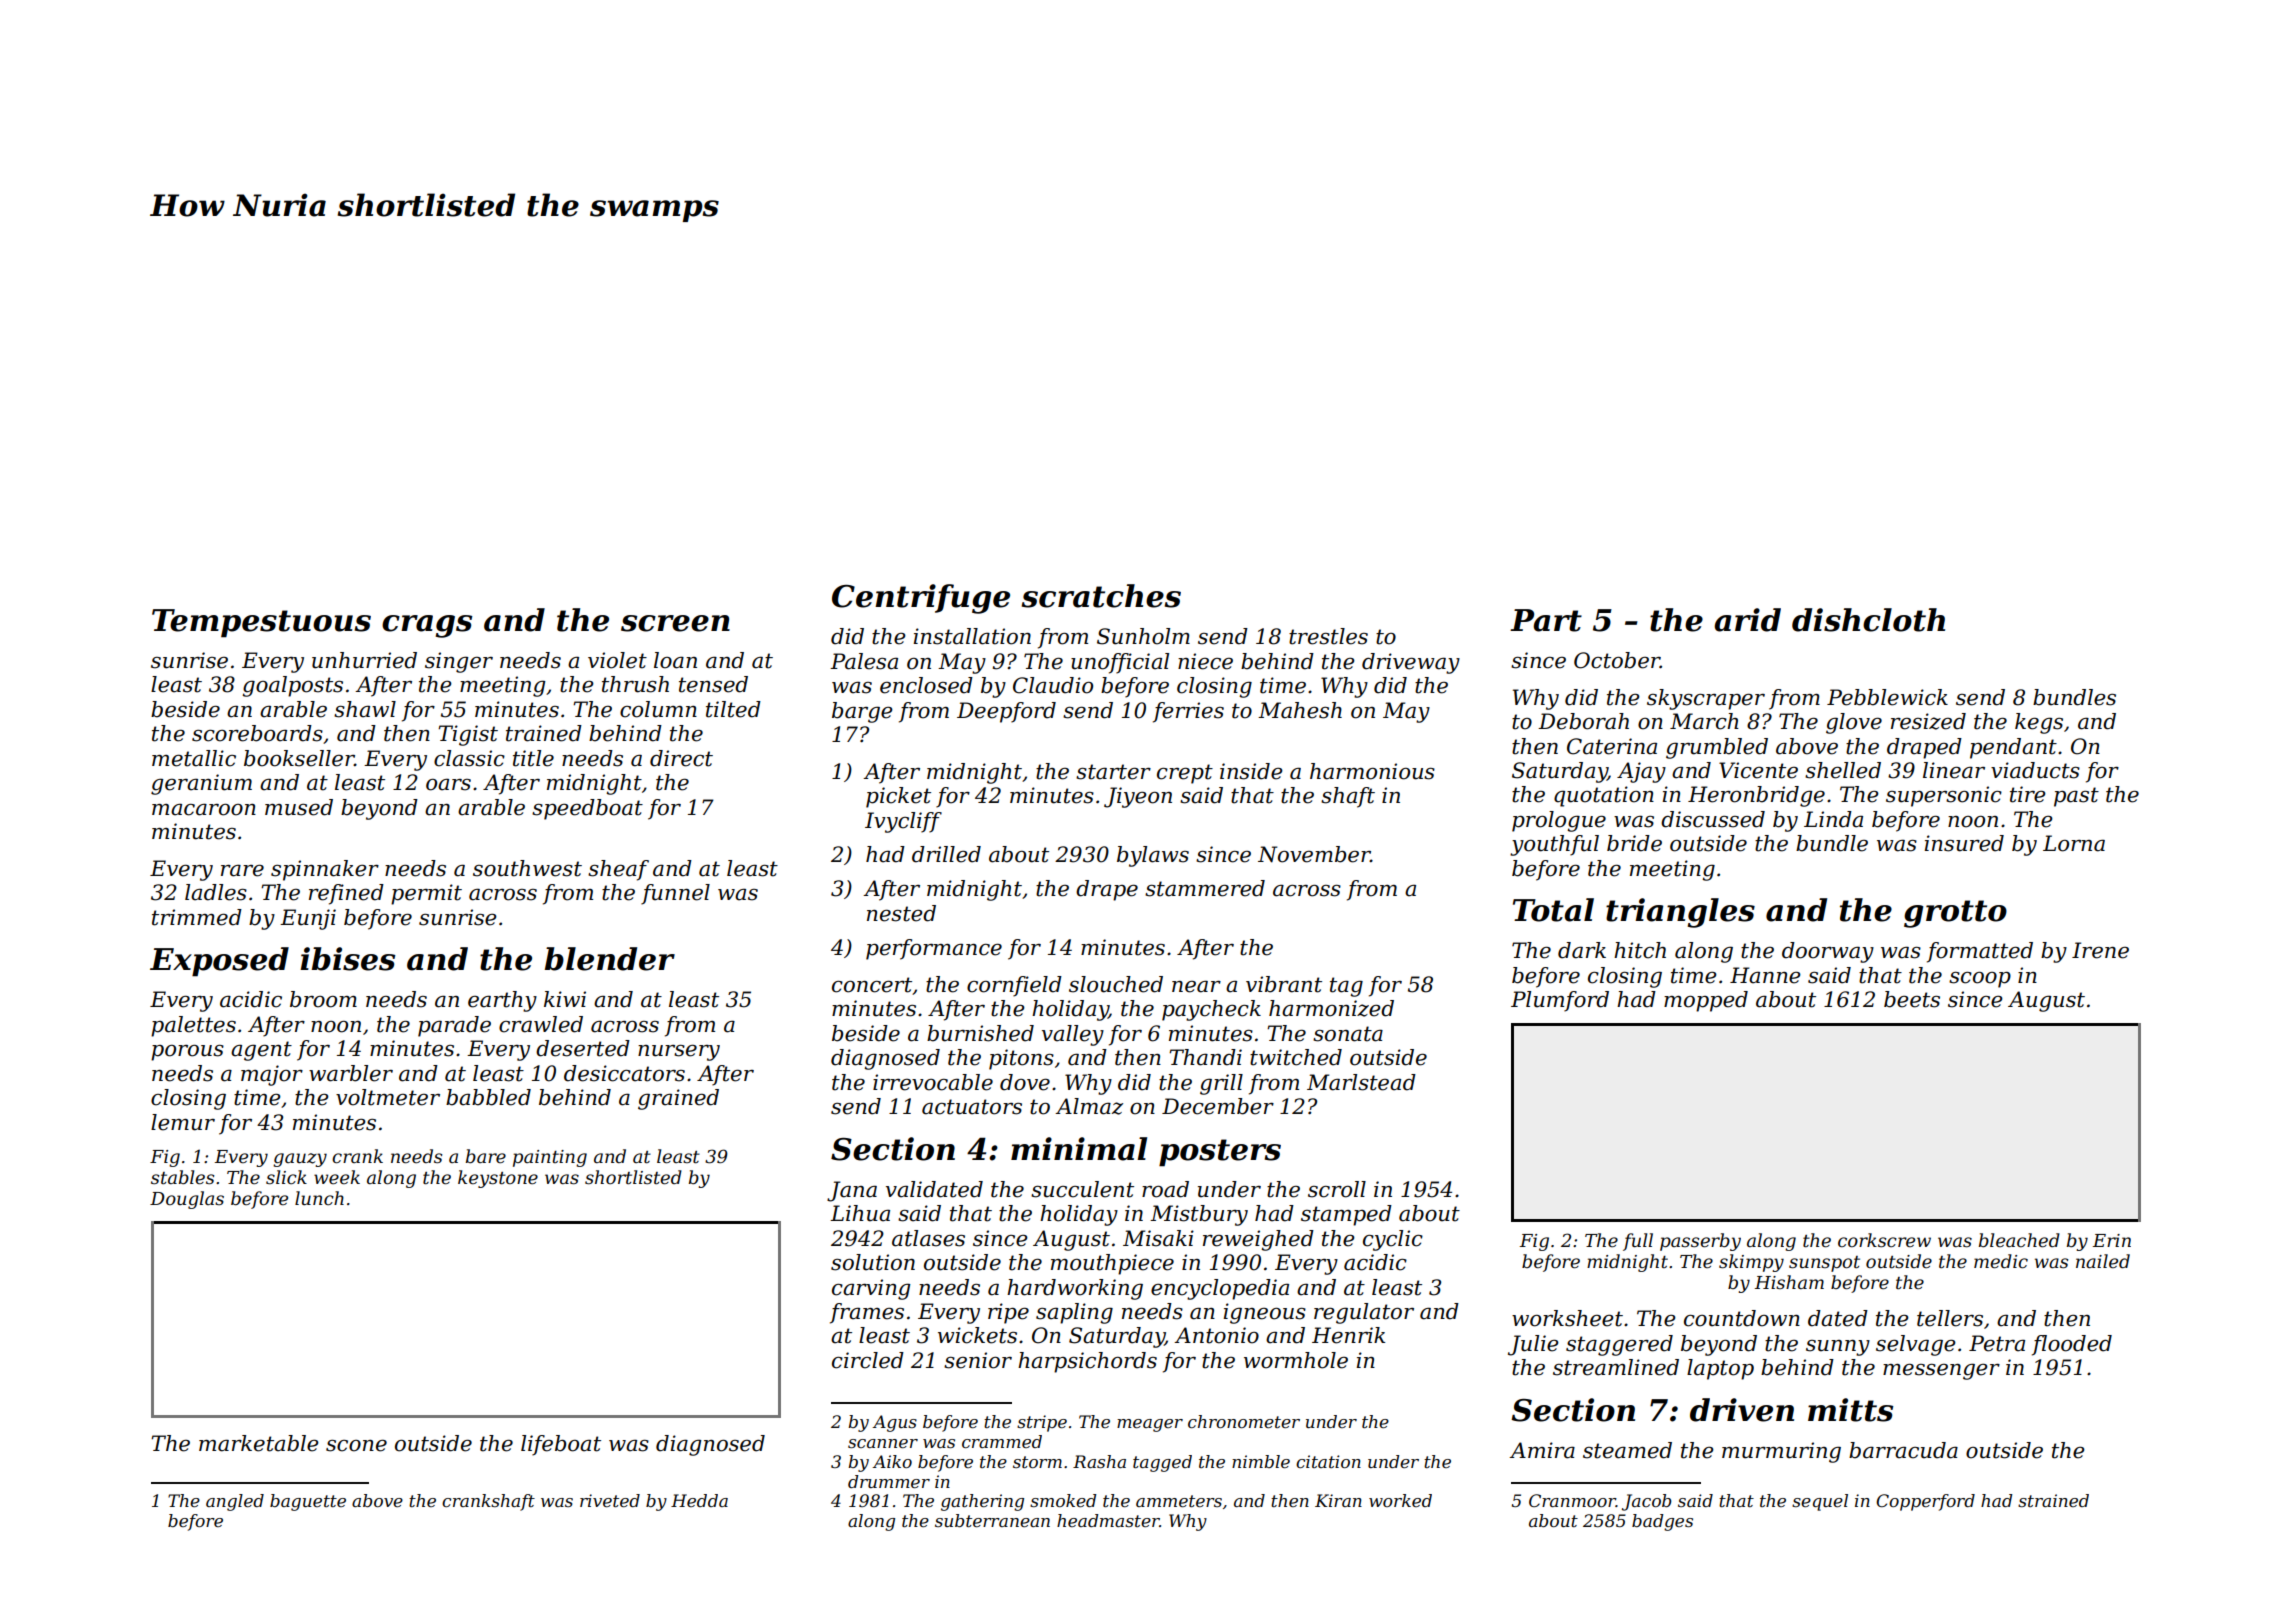  What do you see at coordinates (1337, 1189) in the screenshot?
I see `scroll` at bounding box center [1337, 1189].
